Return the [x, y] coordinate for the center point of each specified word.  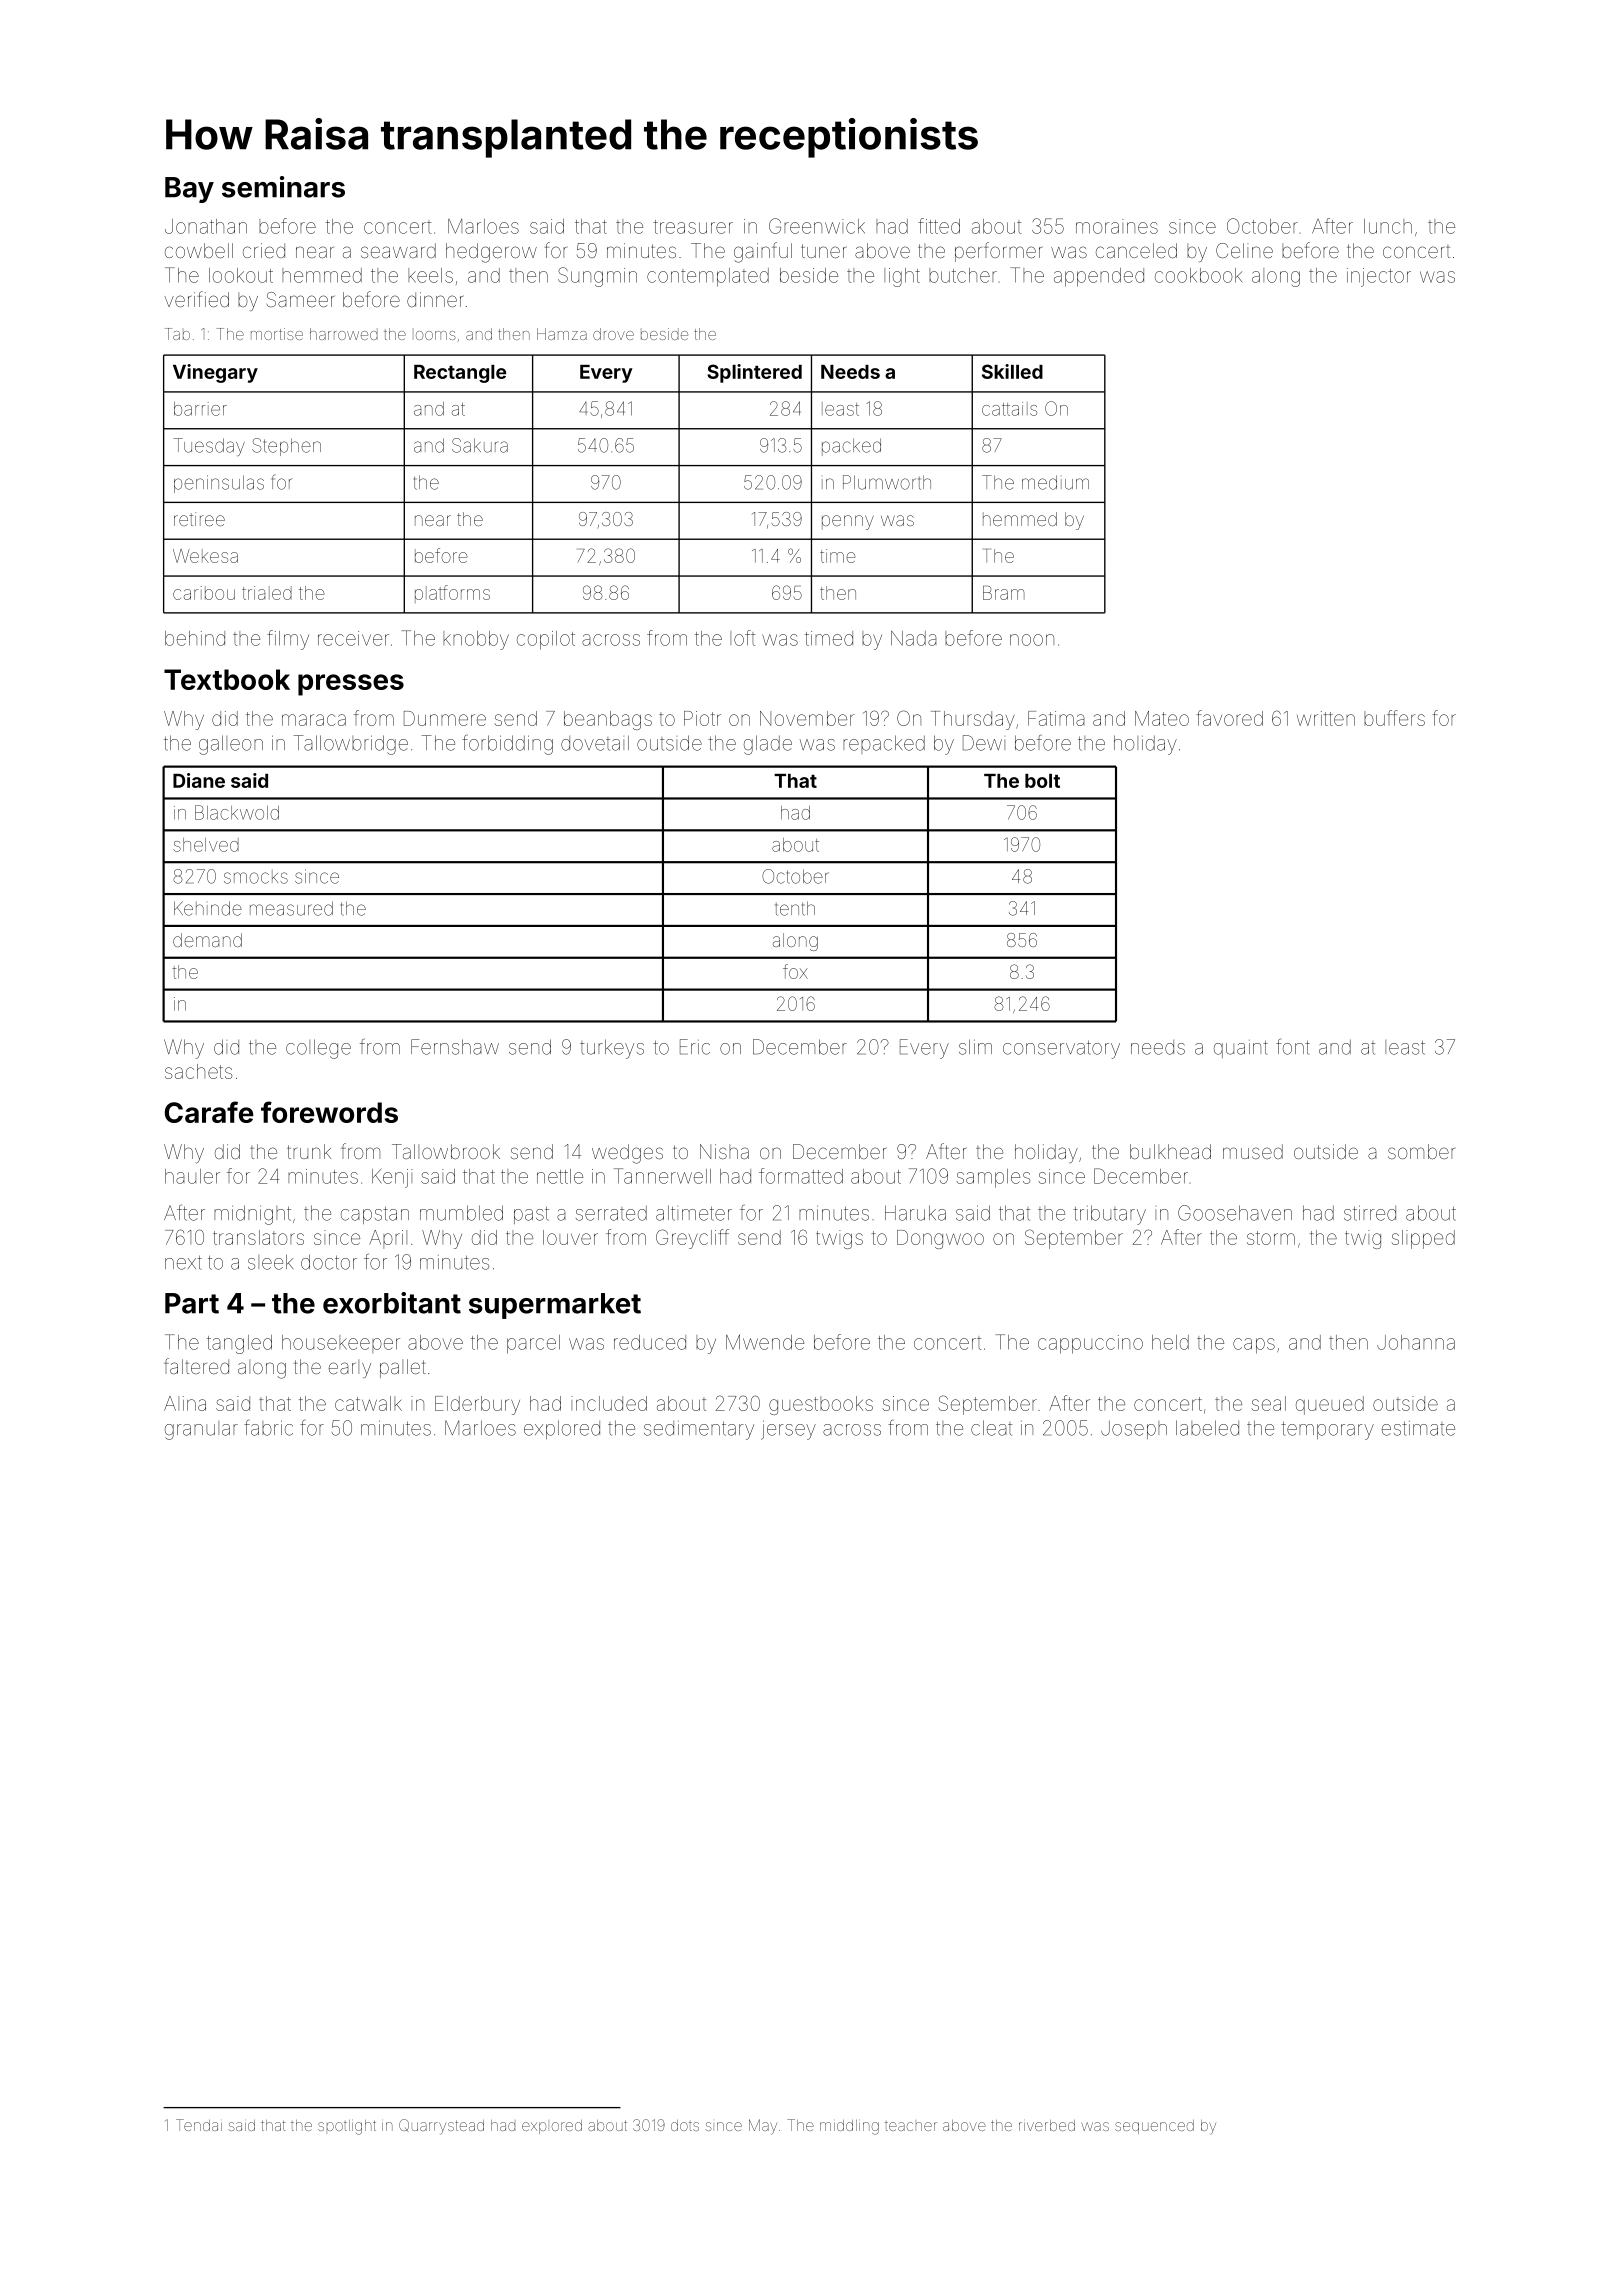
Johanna [1416, 1342]
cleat [991, 1428]
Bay [189, 190]
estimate [1418, 1428]
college [318, 1049]
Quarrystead [441, 2127]
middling [849, 2127]
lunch [1388, 226]
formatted [801, 1176]
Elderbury [477, 1405]
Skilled [1012, 371]
